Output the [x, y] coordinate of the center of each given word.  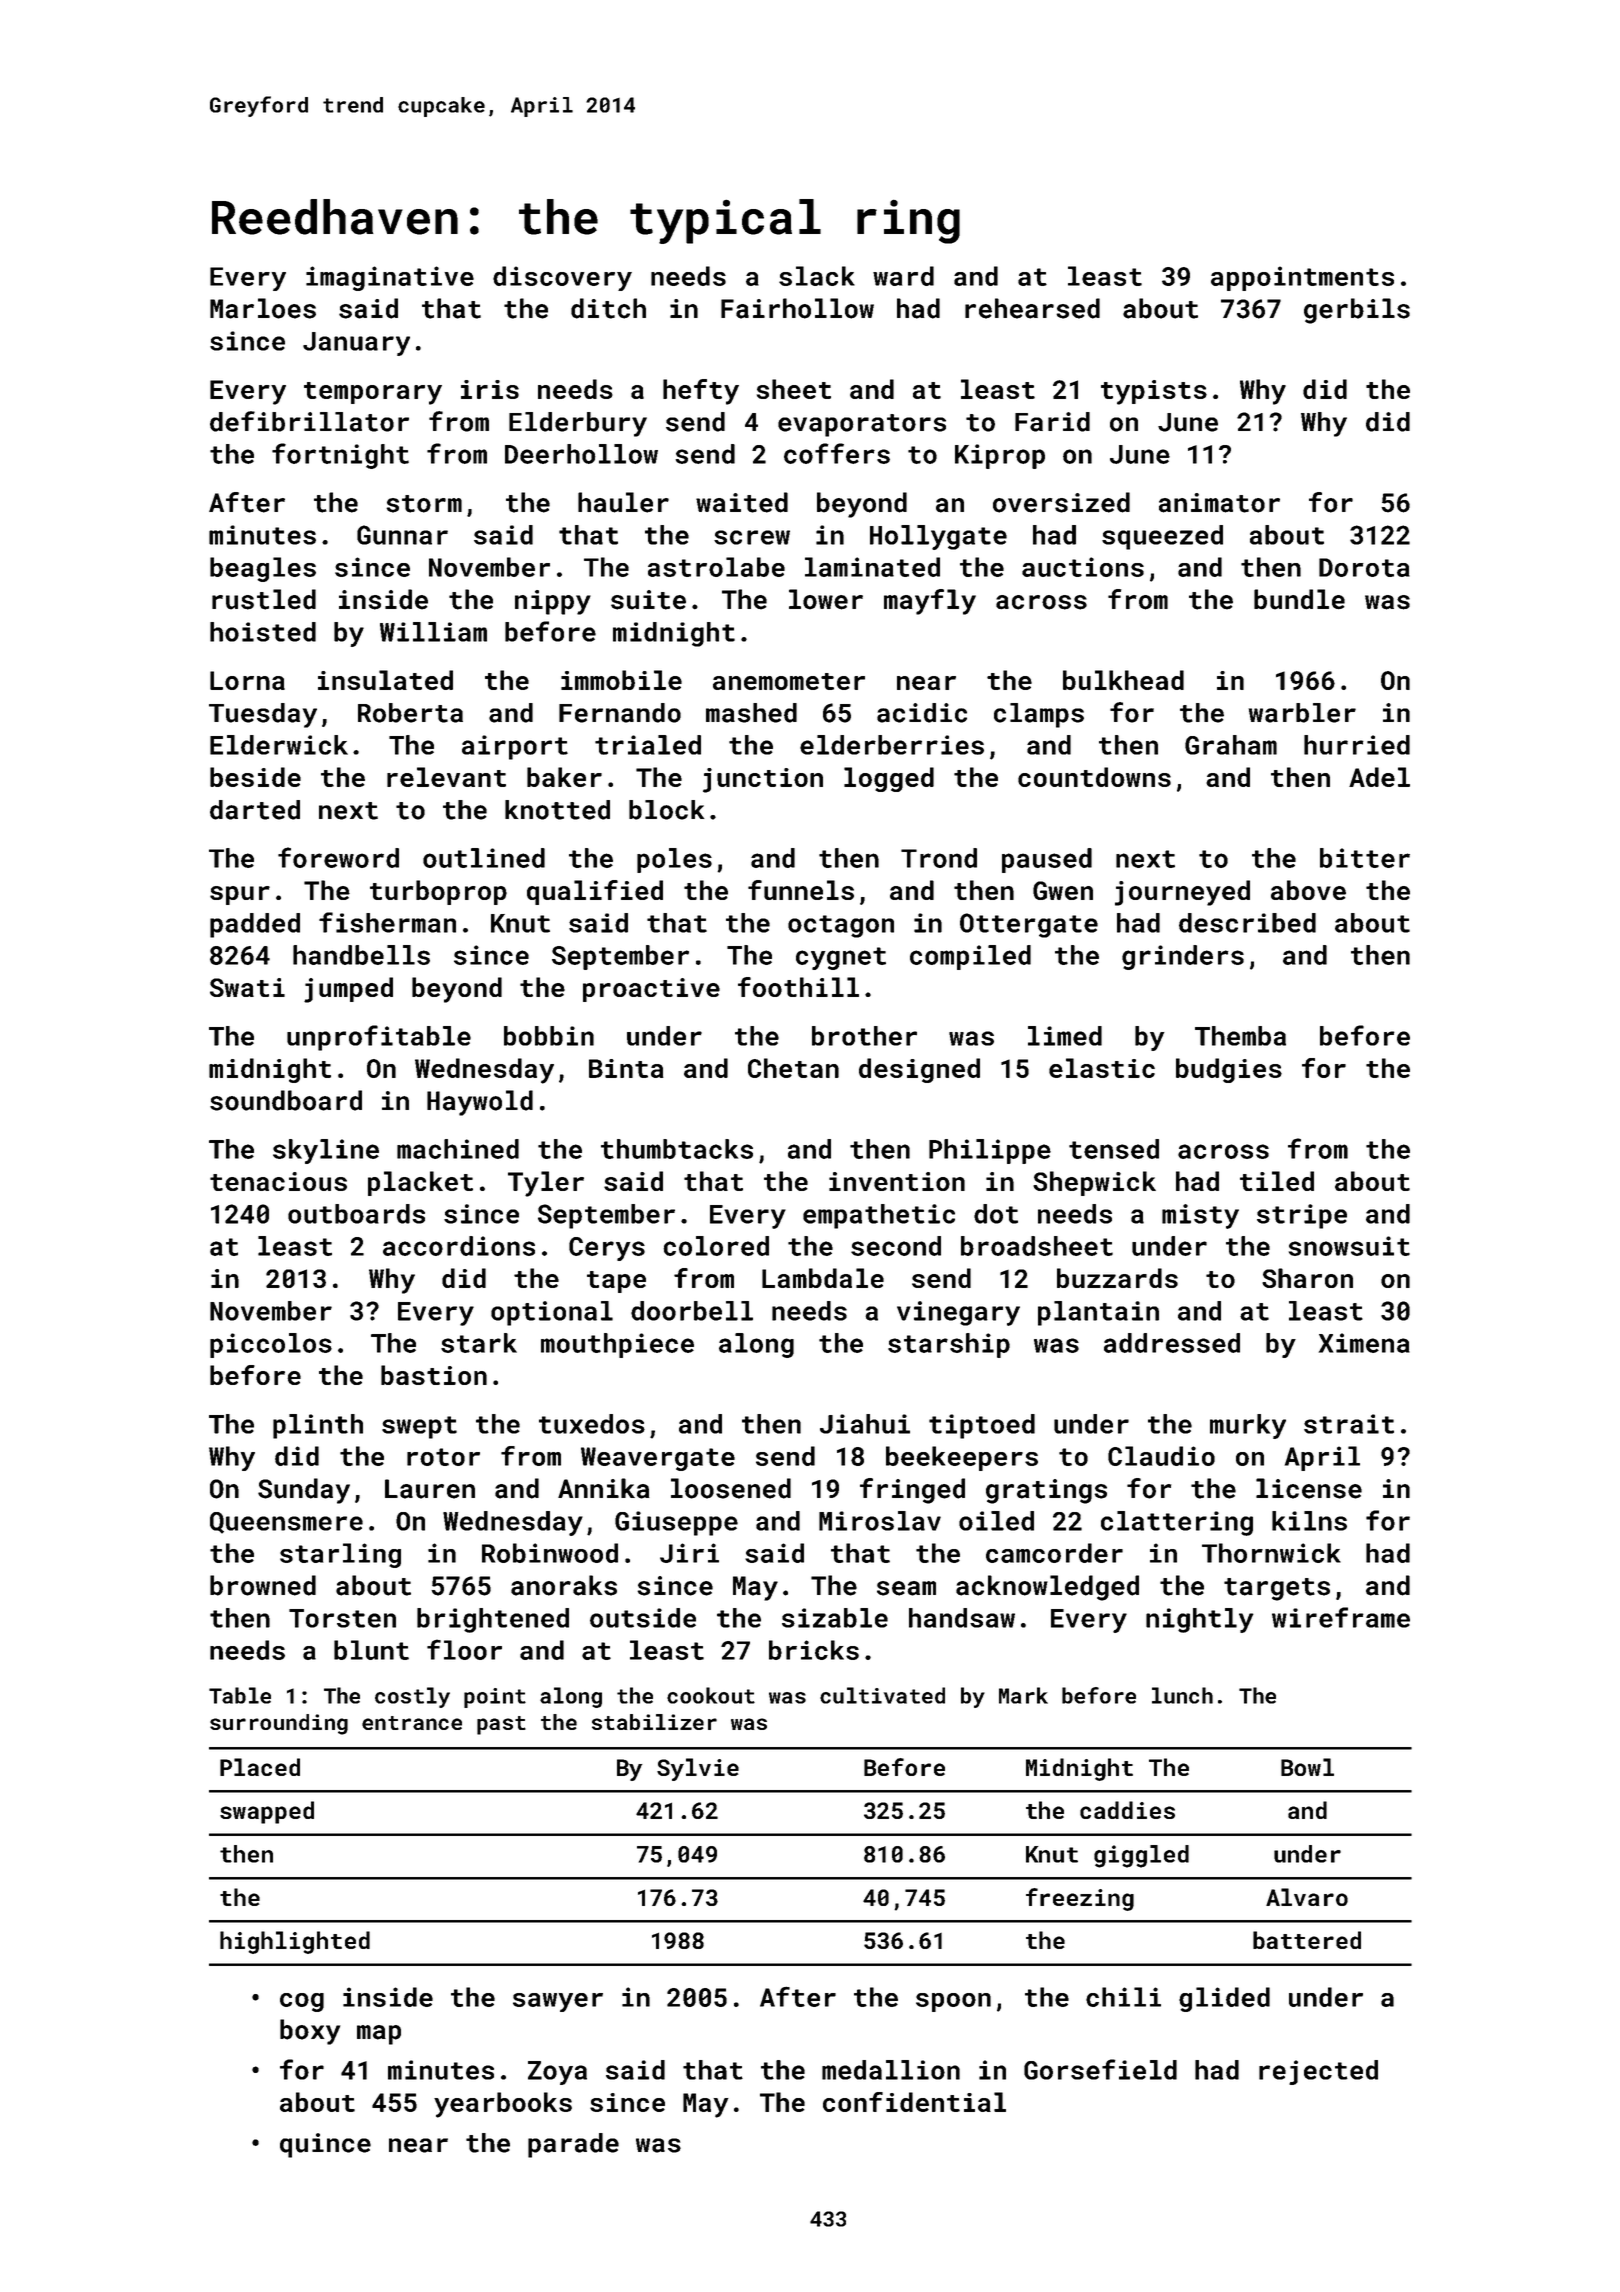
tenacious [278, 1181]
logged [889, 779]
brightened [493, 1620]
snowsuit [1349, 1246]
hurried [1357, 745]
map [379, 2035]
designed [919, 1070]
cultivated [882, 1695]
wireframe [1341, 1617]
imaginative [390, 278]
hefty [701, 392]
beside [255, 777]
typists [1154, 392]
